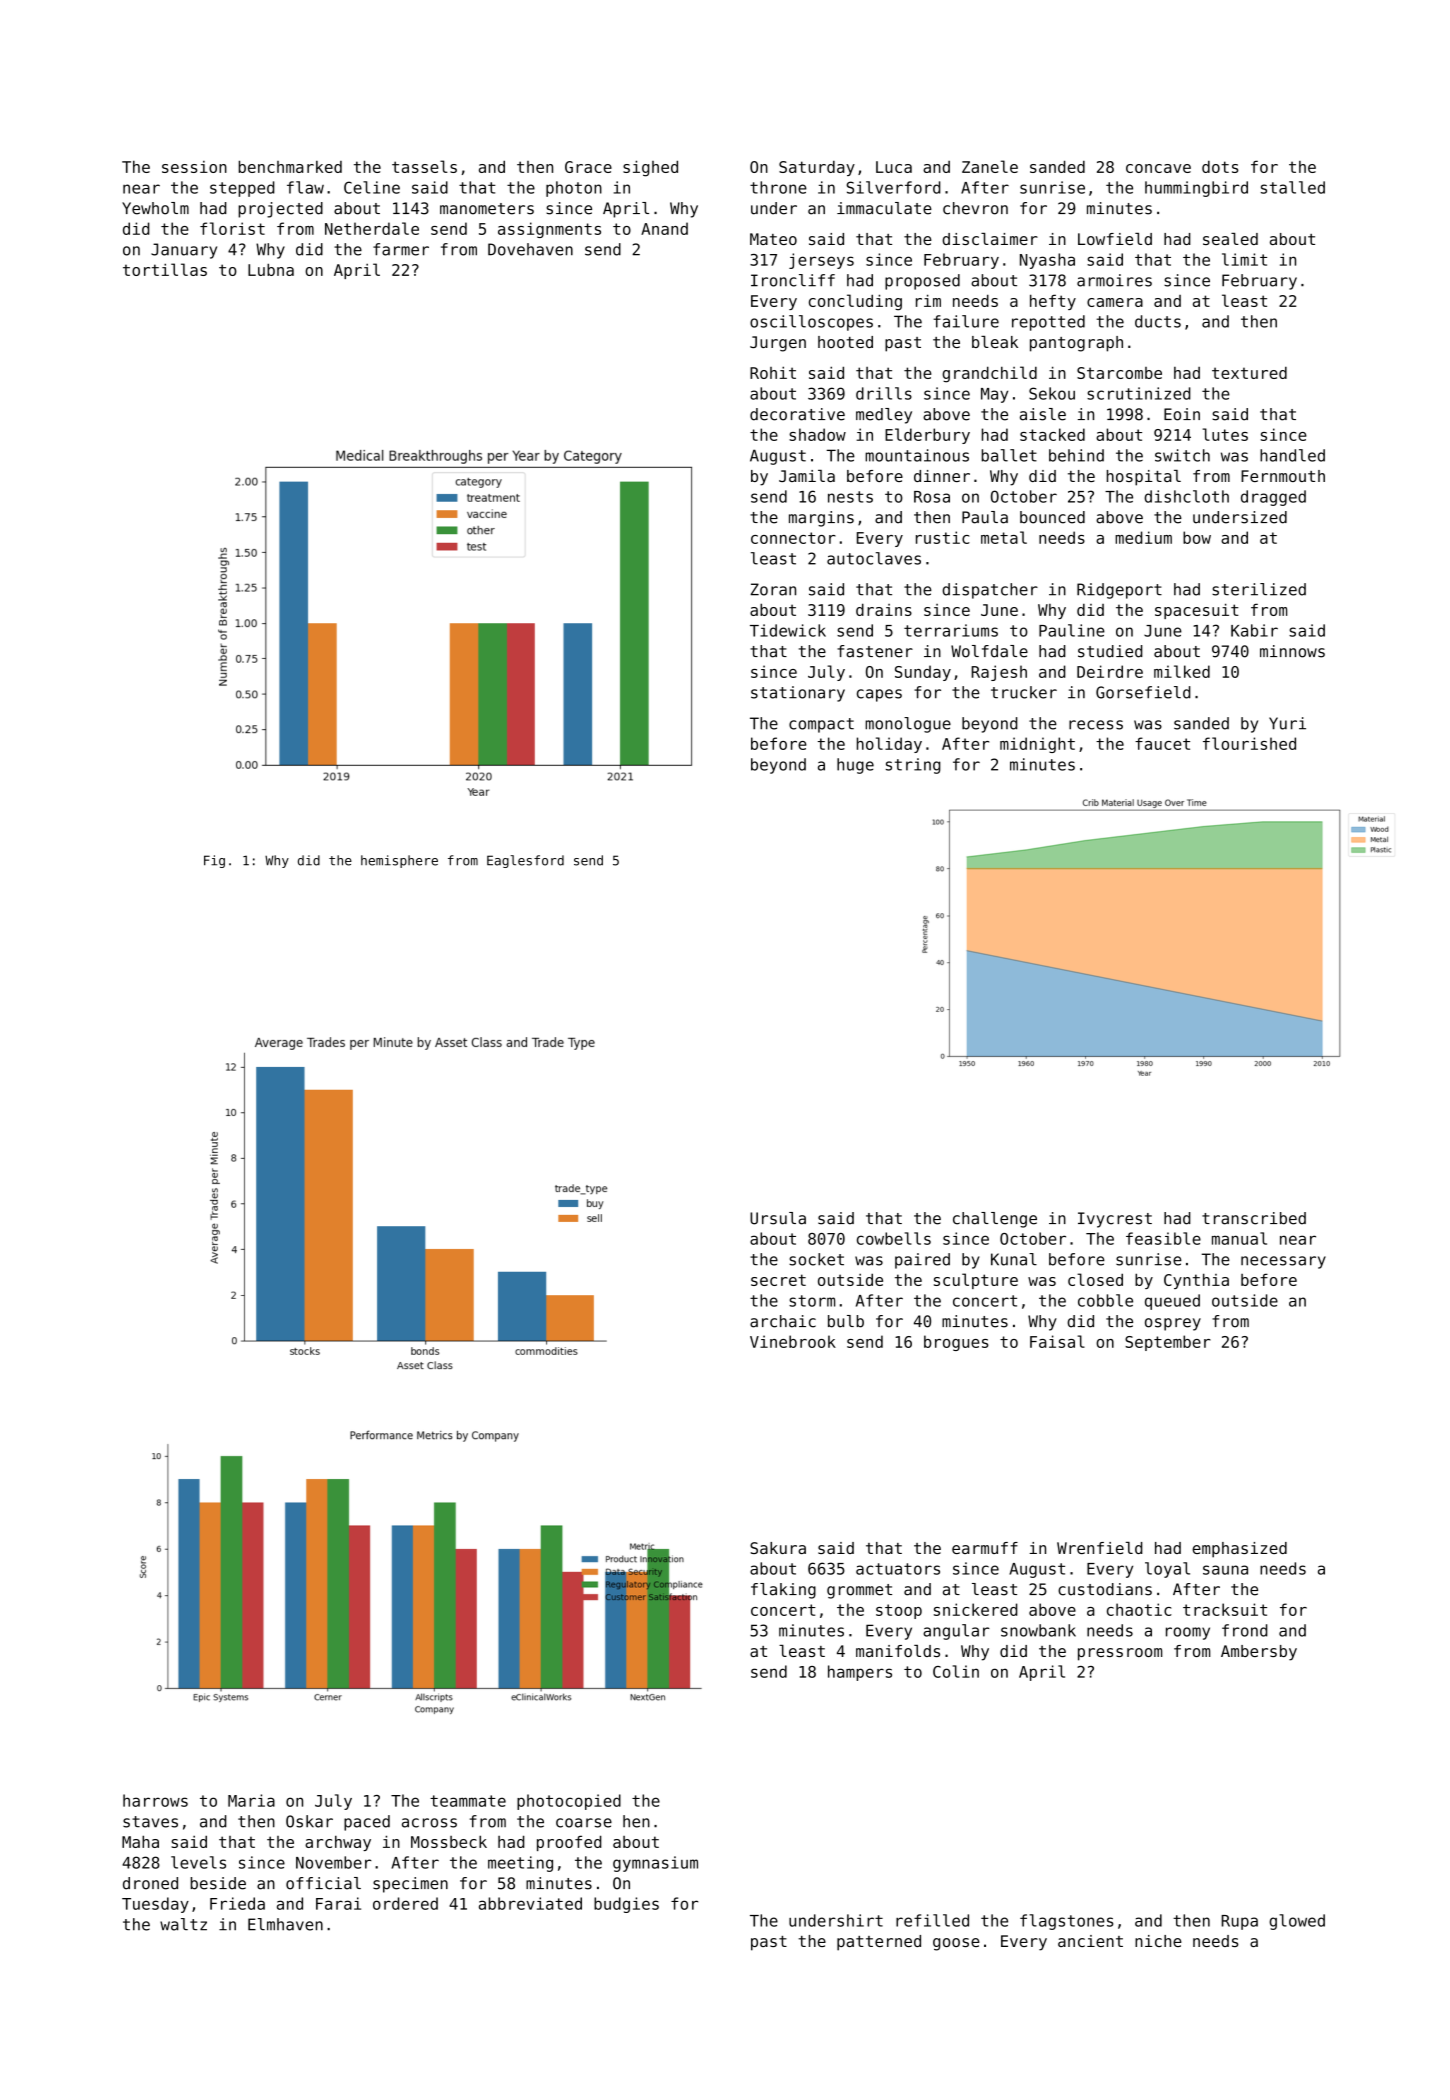 The width and height of the image is (1450, 2100). What do you see at coordinates (778, 1218) in the image?
I see `Ursula` at bounding box center [778, 1218].
